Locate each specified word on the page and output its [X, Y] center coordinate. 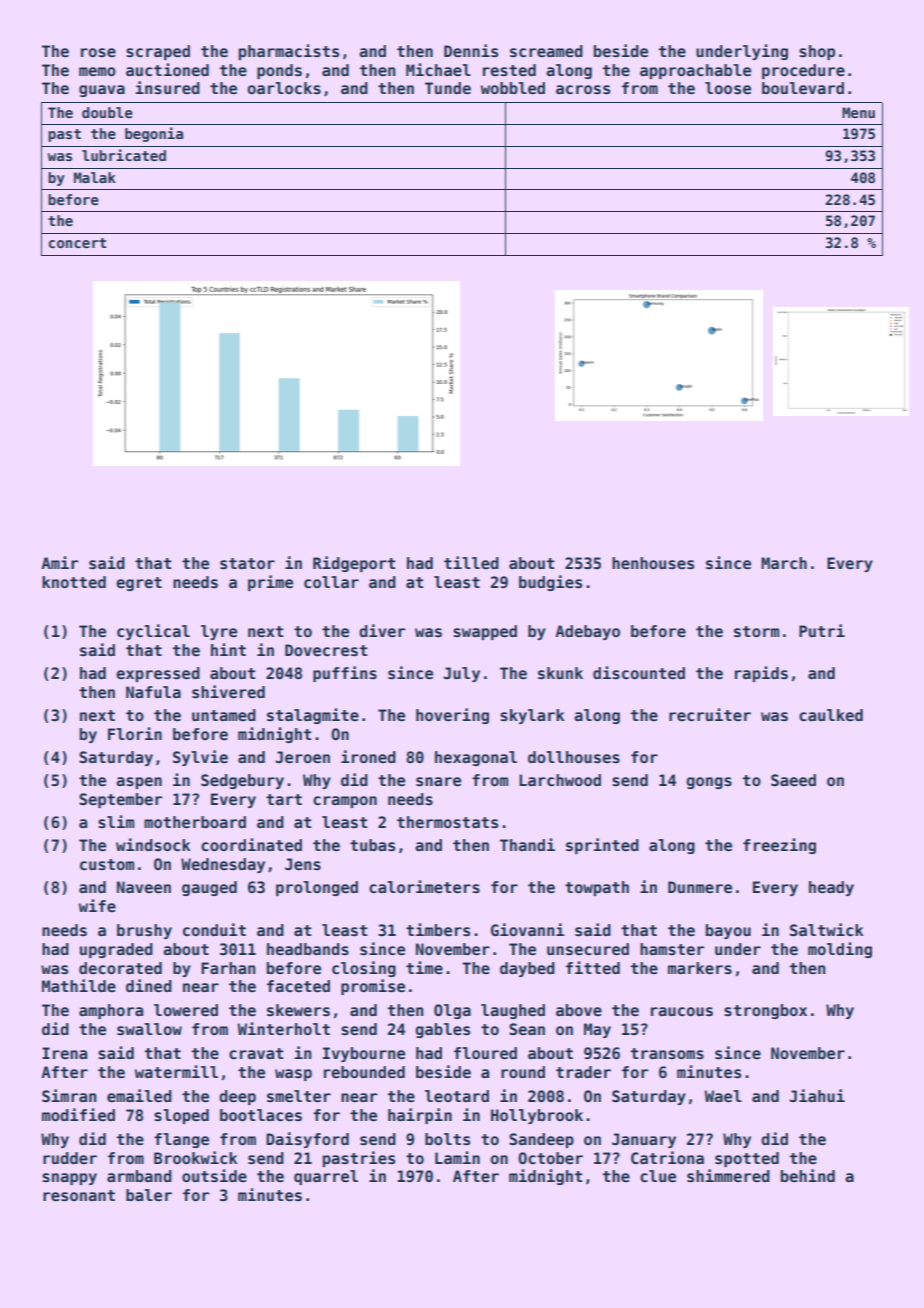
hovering [452, 716]
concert [77, 243]
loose [728, 88]
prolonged [317, 888]
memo [97, 72]
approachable [695, 71]
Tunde [448, 88]
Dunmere [700, 887]
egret [139, 584]
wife [97, 906]
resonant [79, 1196]
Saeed [793, 780]
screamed [546, 51]
